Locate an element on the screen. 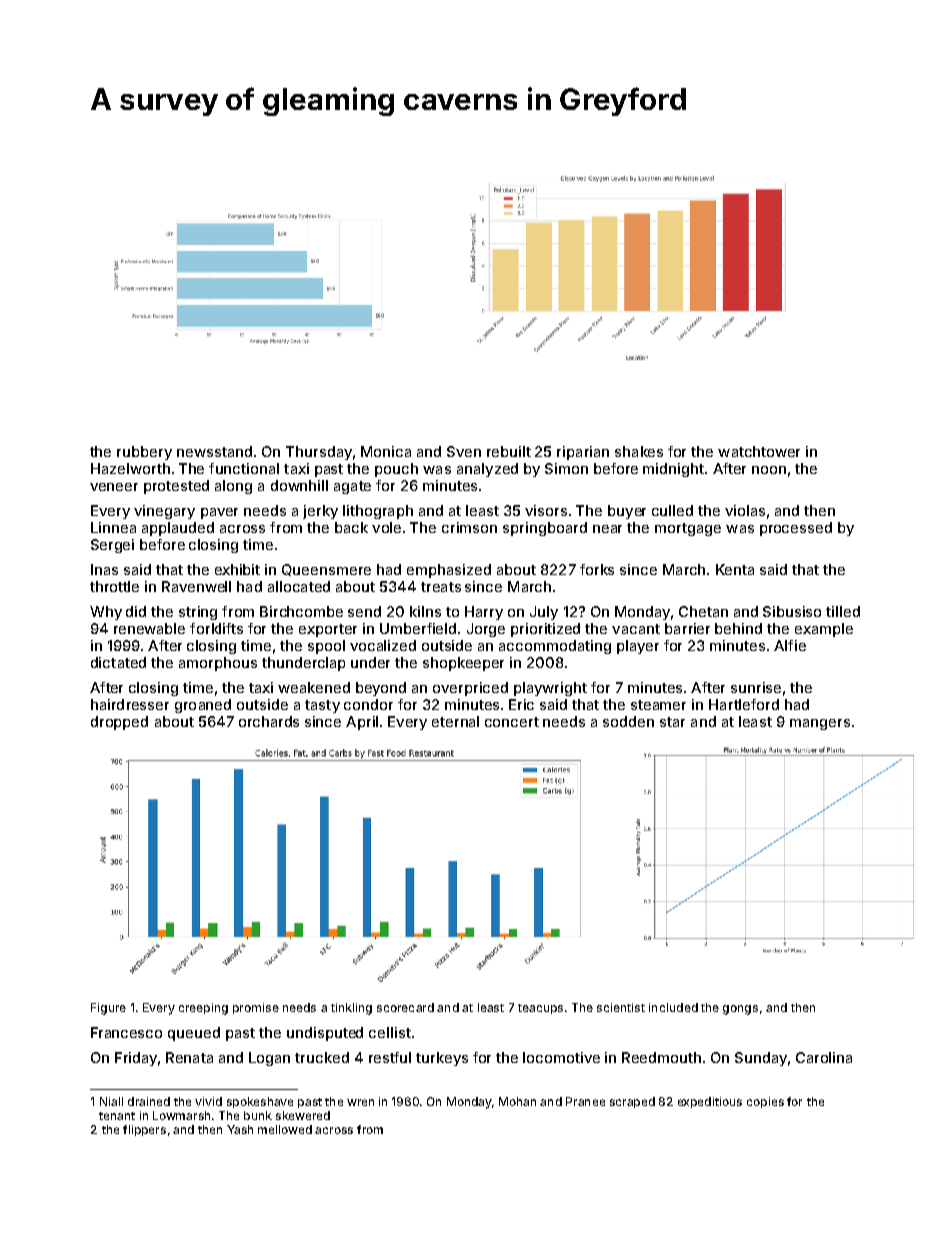 This screenshot has height=1233, width=952. Simon is located at coordinates (566, 468).
